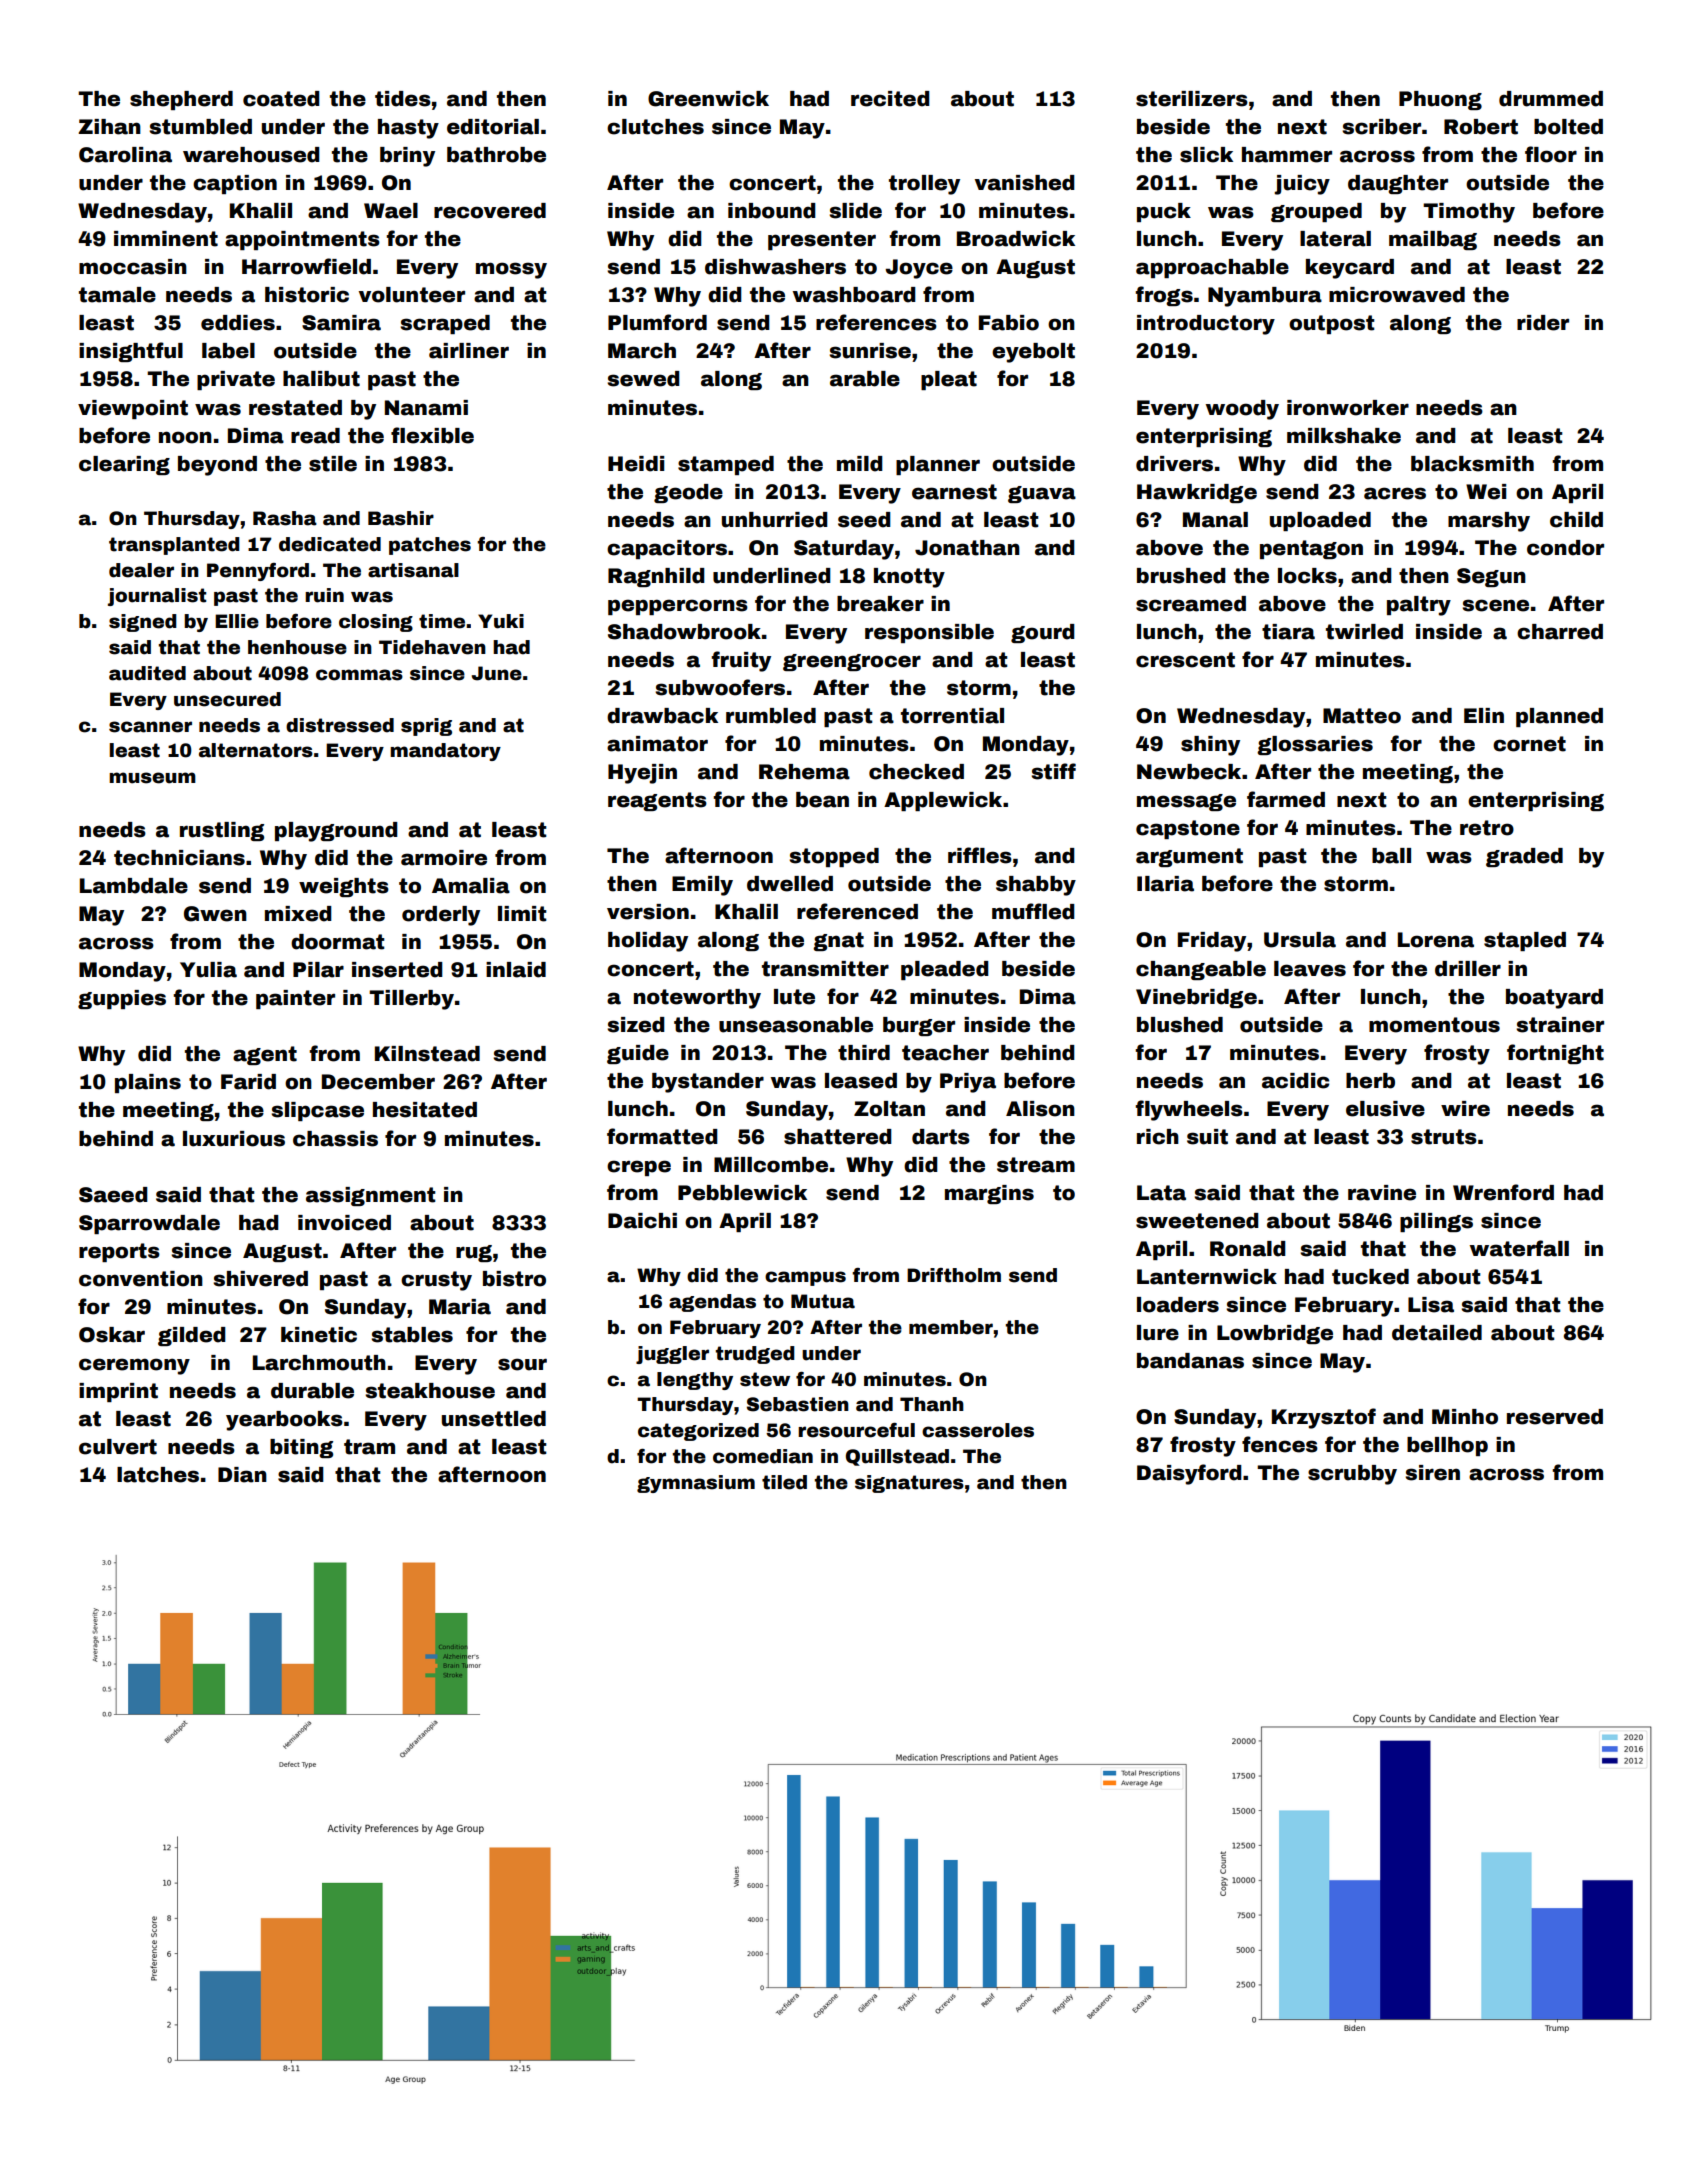 The width and height of the page is (1683, 2178). Describe the element at coordinates (1362, 716) in the page. I see `Matteo` at that location.
